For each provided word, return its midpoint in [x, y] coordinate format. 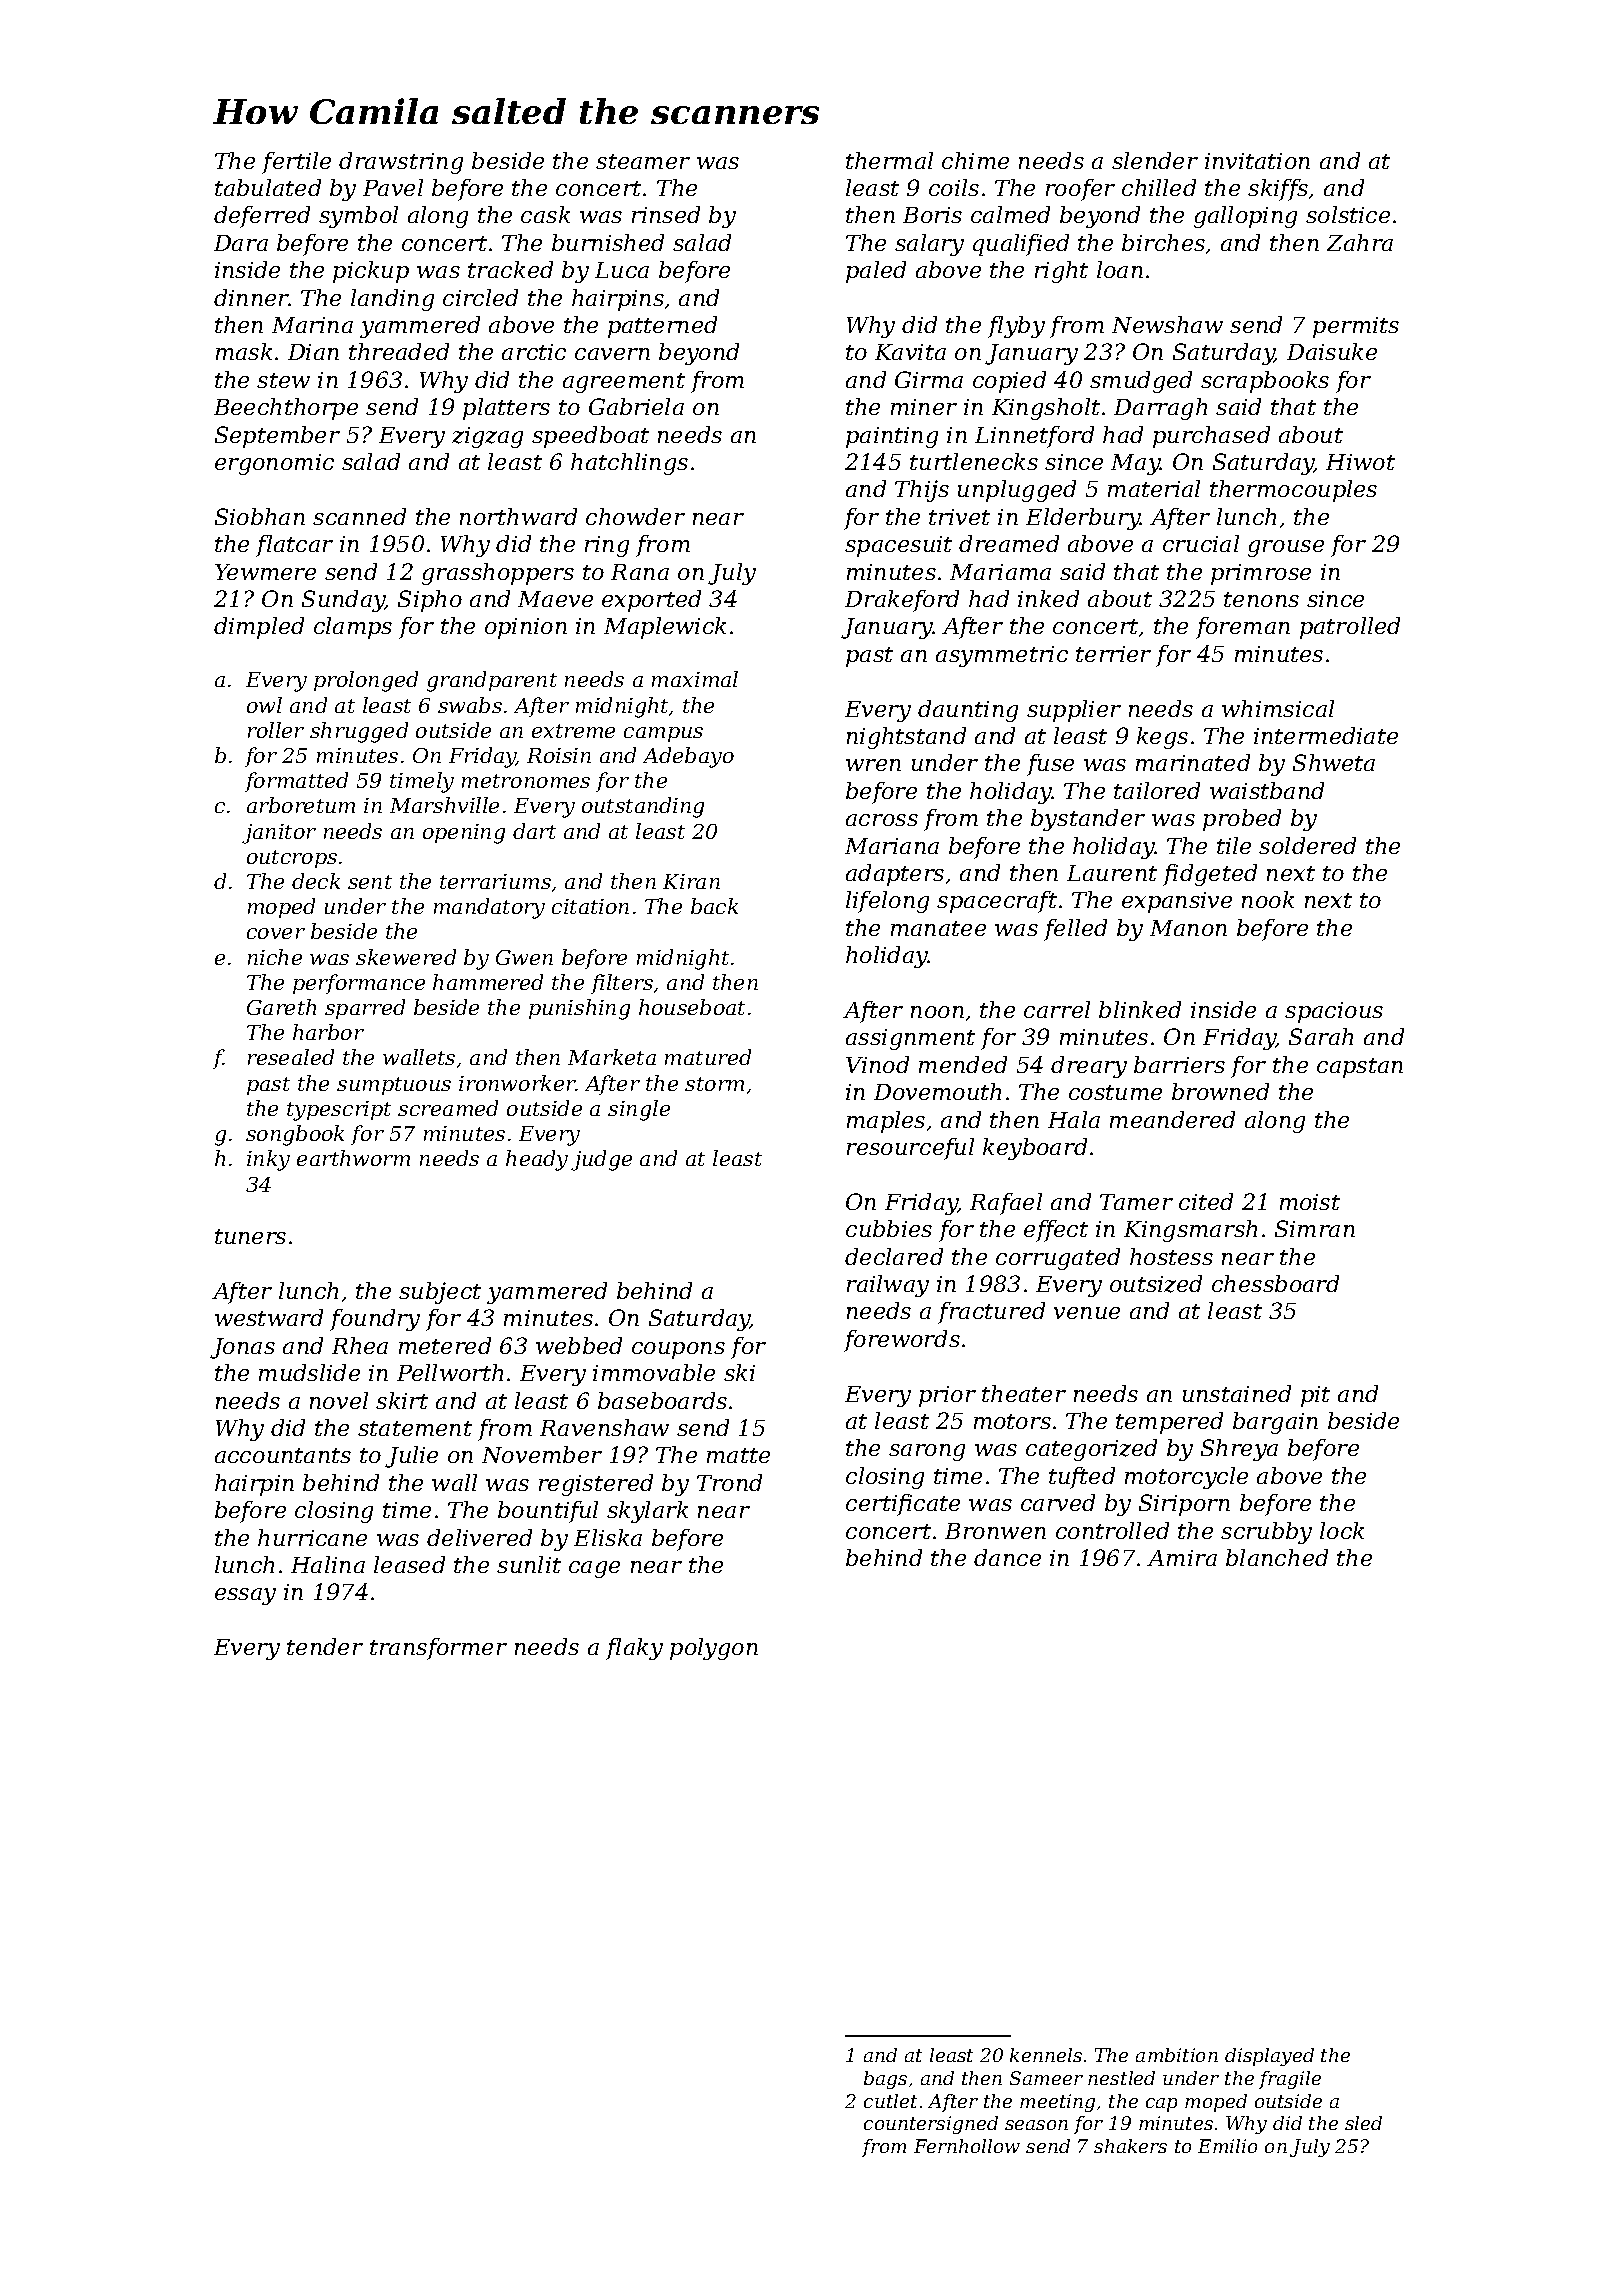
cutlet [890, 2101]
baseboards [662, 1400]
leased [409, 1564]
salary [929, 245]
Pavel [393, 187]
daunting [968, 711]
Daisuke [1332, 351]
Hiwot [1360, 462]
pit [1315, 1396]
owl [264, 705]
